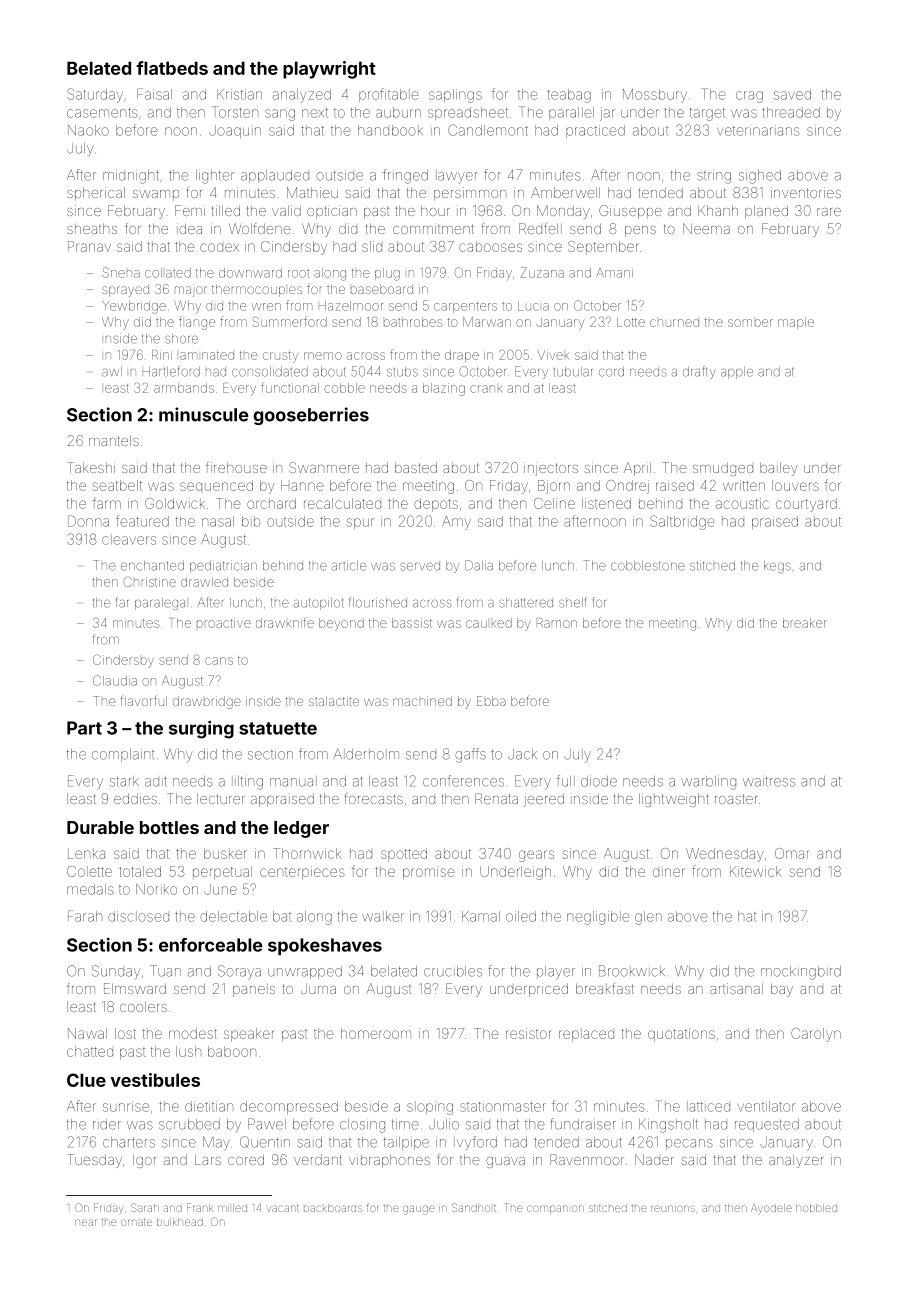 Image resolution: width=908 pixels, height=1316 pixels. I want to click on bulkhead, so click(180, 1222).
